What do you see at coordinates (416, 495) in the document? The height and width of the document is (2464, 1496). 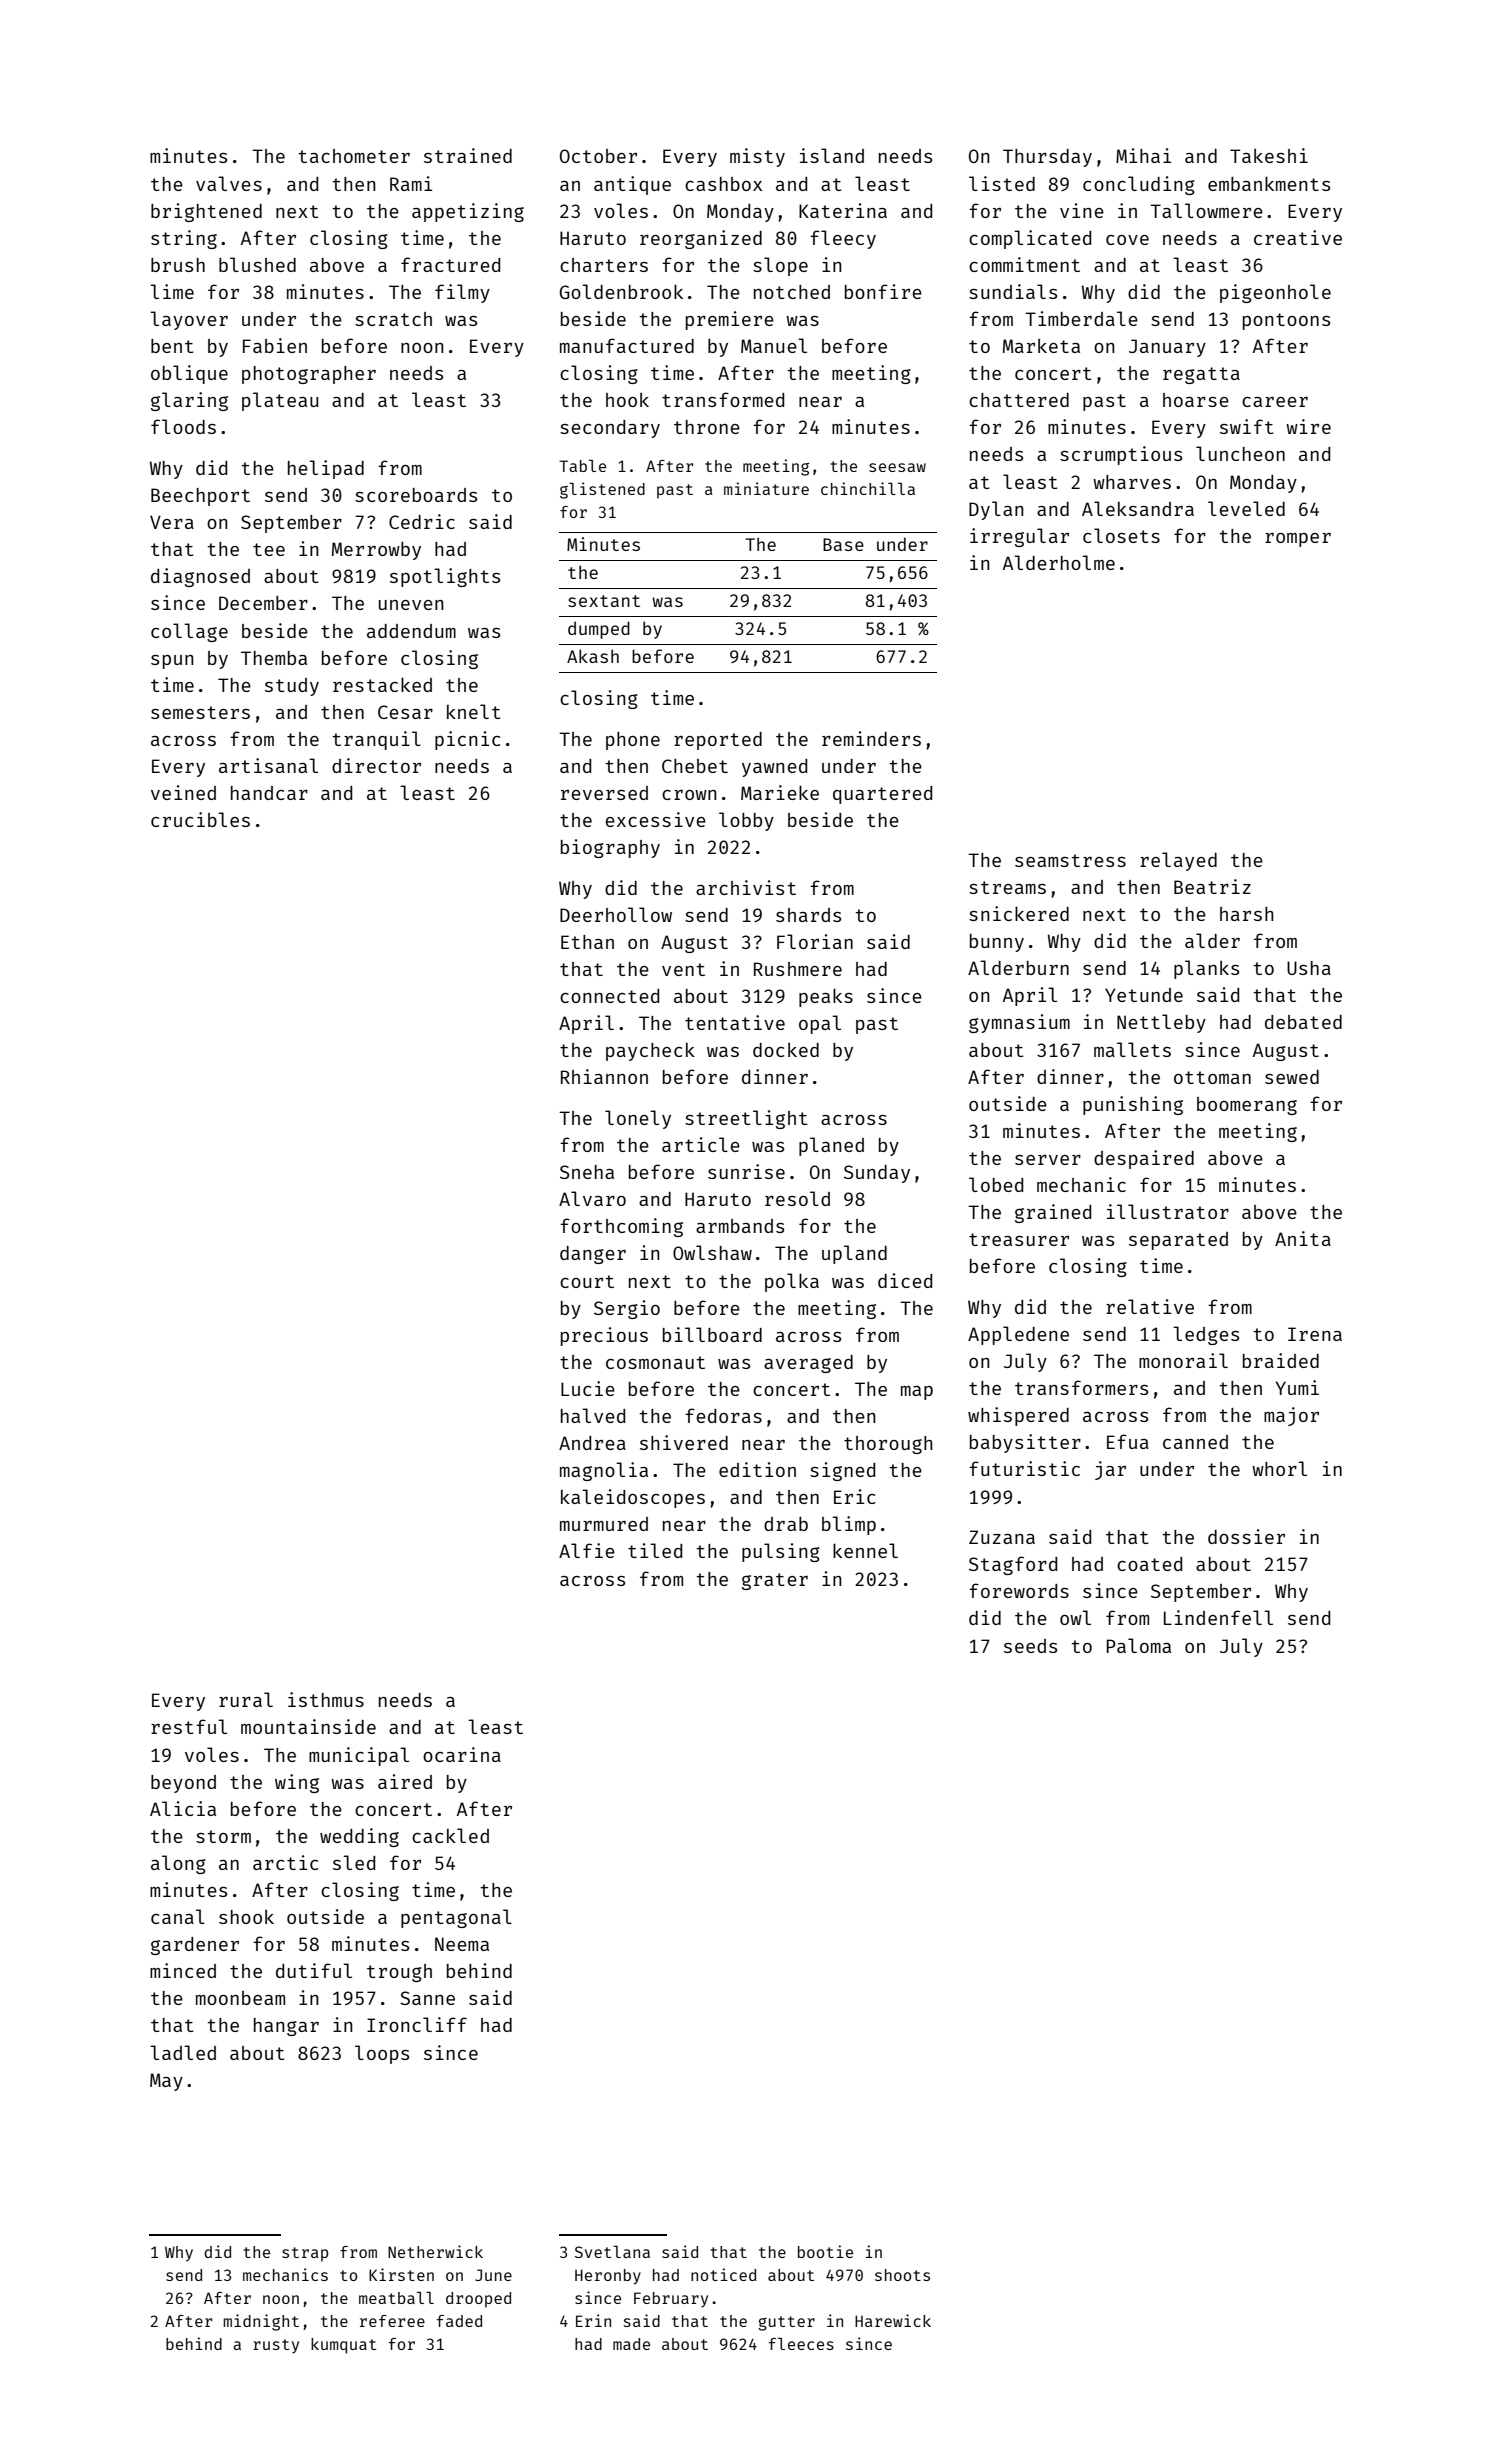 I see `scoreboards` at bounding box center [416, 495].
